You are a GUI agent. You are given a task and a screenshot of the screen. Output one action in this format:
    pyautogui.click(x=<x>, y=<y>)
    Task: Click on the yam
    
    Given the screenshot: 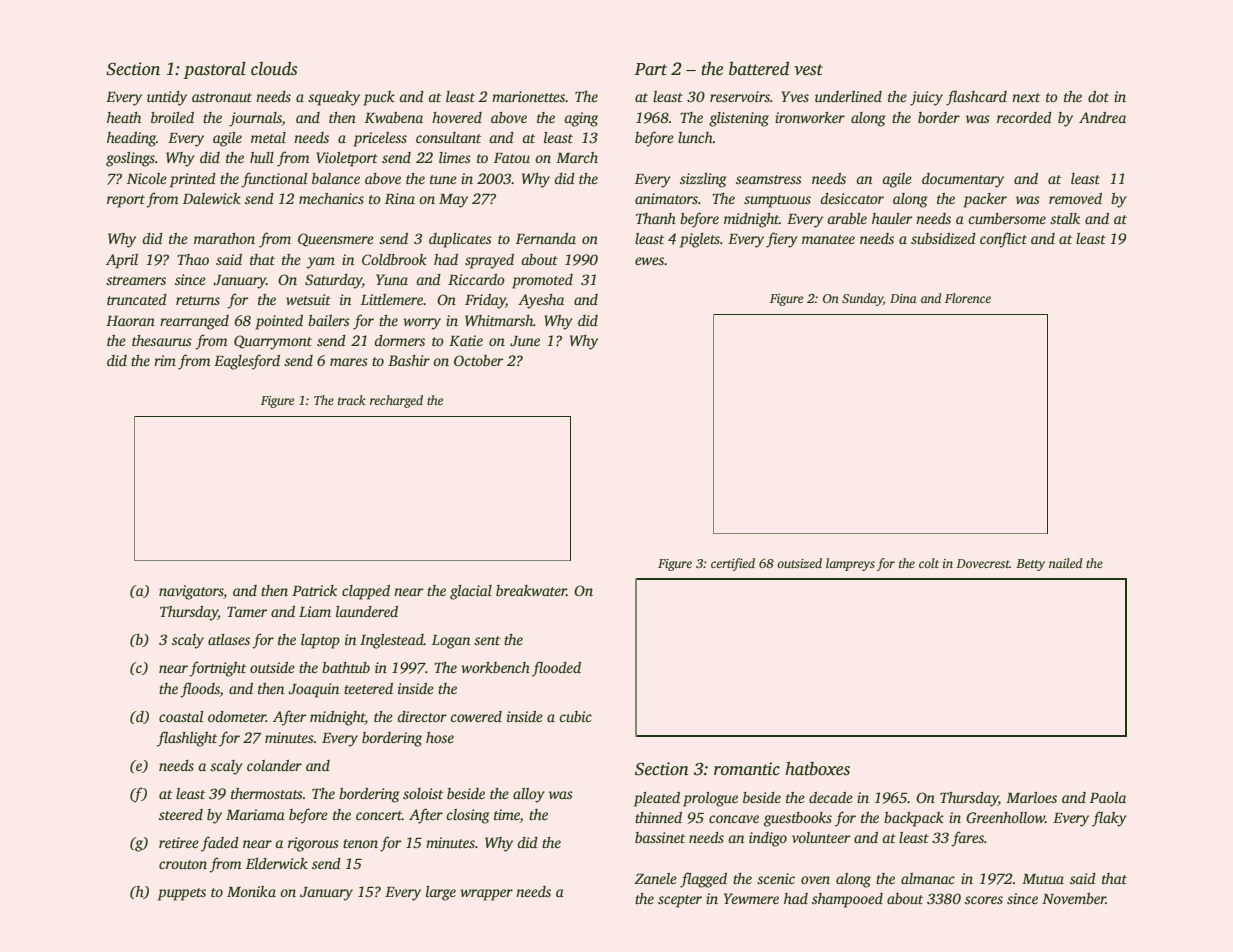 What is the action you would take?
    pyautogui.click(x=320, y=263)
